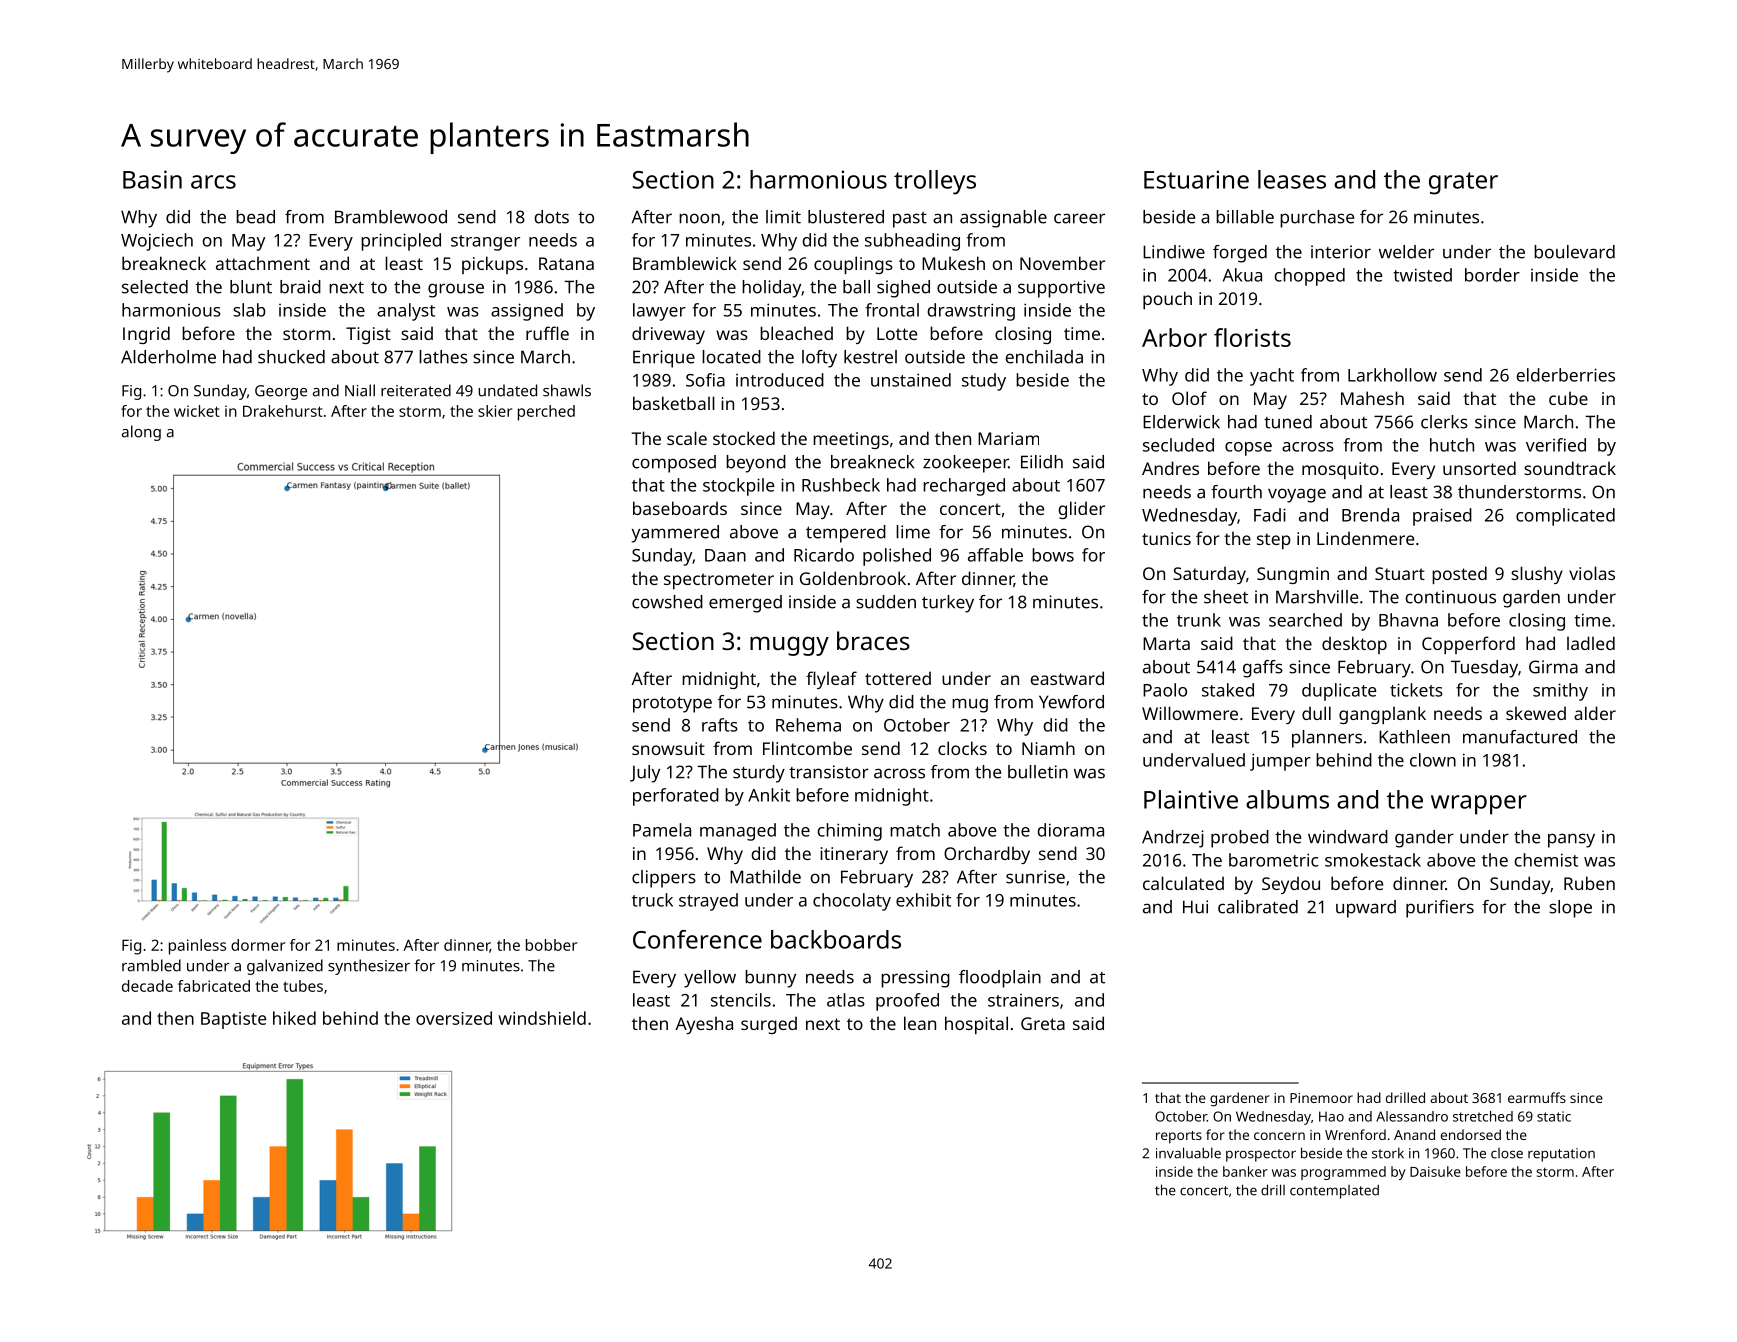 The image size is (1737, 1342). Describe the element at coordinates (1334, 1192) in the image. I see `contemplated` at that location.
